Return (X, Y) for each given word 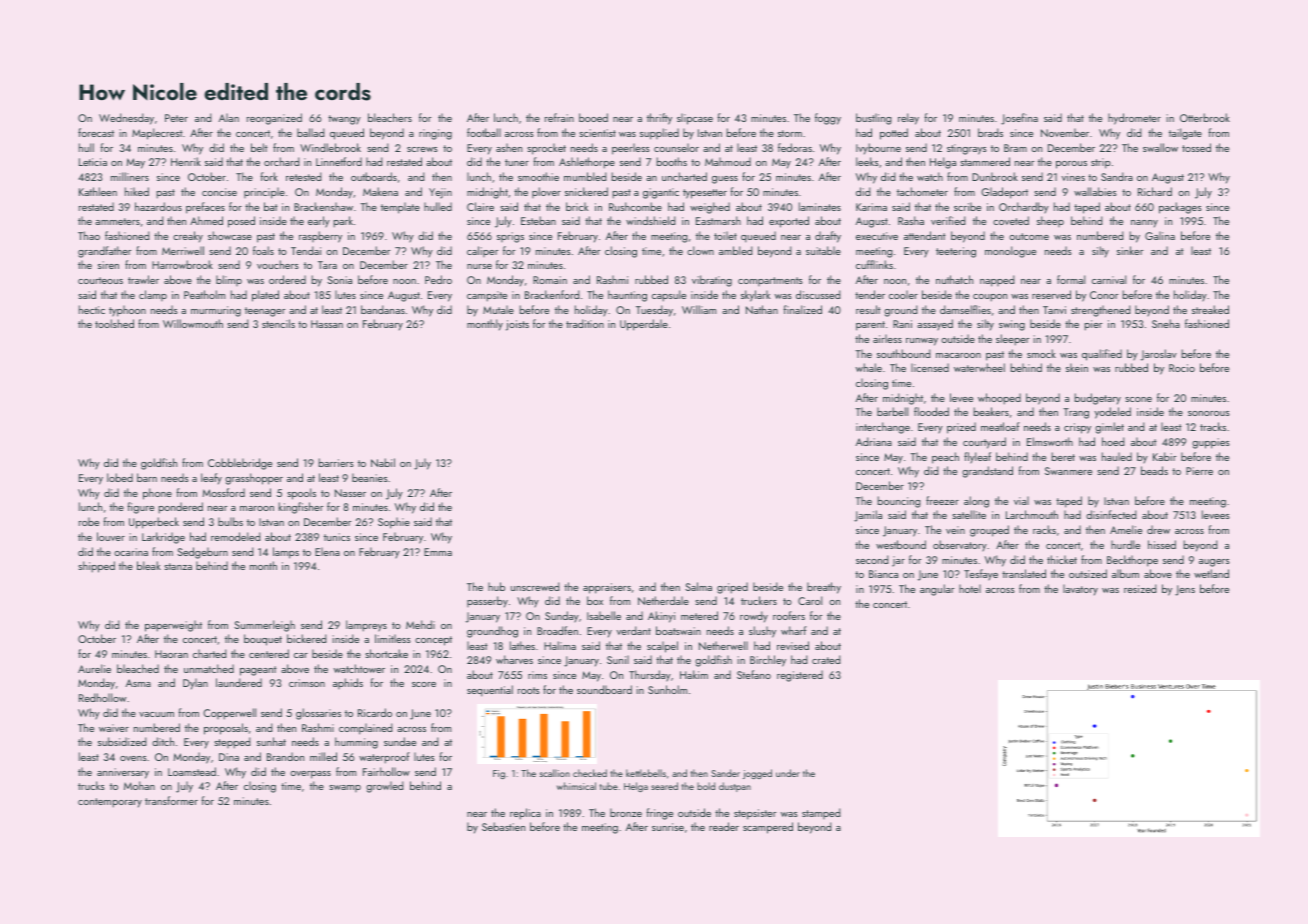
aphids (348, 683)
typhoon (127, 311)
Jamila (868, 516)
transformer (171, 800)
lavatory (1080, 590)
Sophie (394, 523)
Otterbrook (1205, 117)
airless (887, 338)
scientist (597, 133)
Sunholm (667, 689)
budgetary (1098, 399)
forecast (96, 132)
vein (955, 530)
